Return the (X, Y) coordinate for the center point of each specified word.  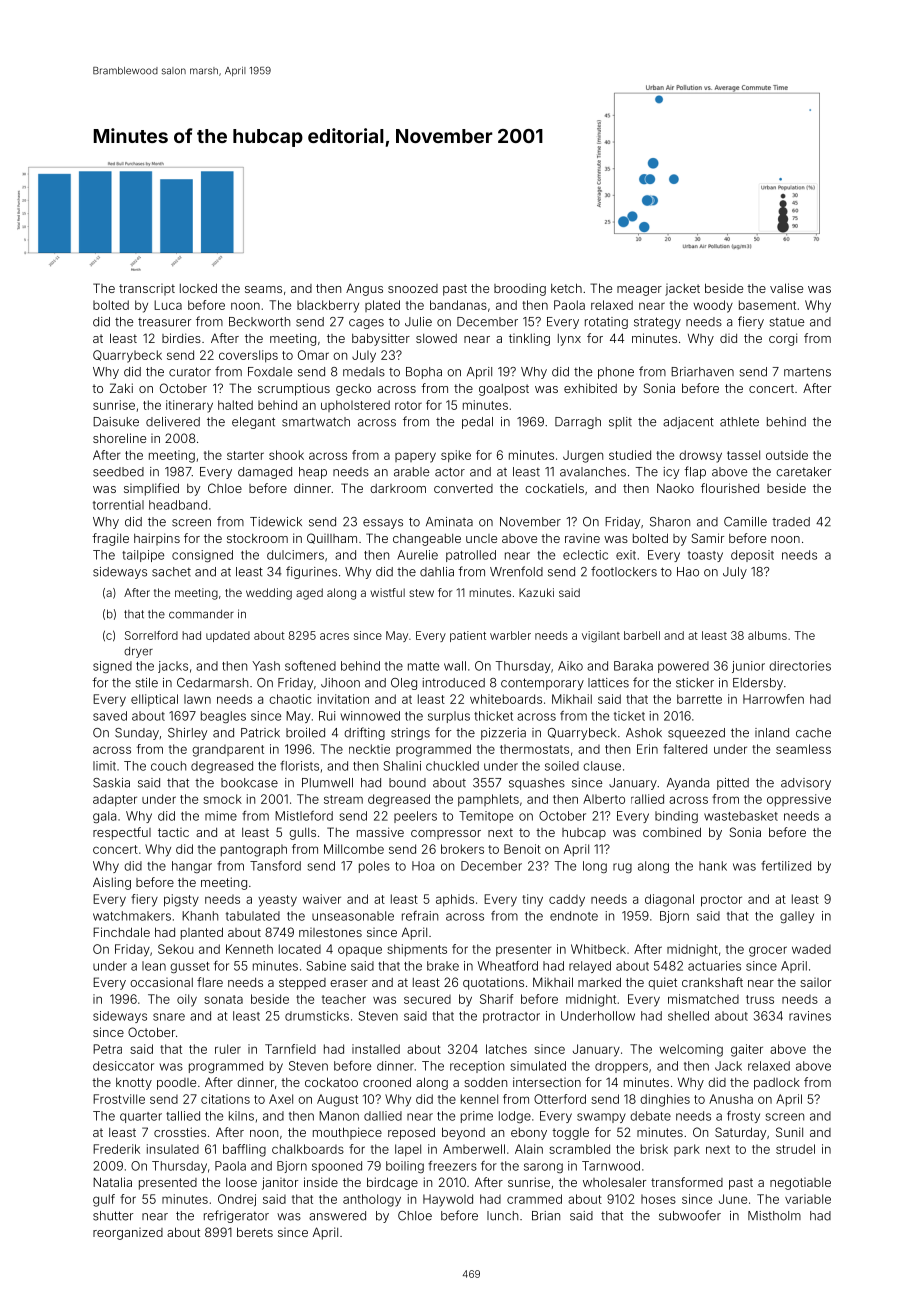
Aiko (570, 666)
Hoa (423, 866)
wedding (269, 594)
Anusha (731, 1099)
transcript (147, 290)
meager (639, 291)
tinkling (529, 339)
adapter (115, 800)
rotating (606, 323)
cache (813, 733)
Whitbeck (598, 949)
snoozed (413, 288)
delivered (173, 422)
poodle (176, 1084)
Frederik (116, 1149)
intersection (547, 1082)
